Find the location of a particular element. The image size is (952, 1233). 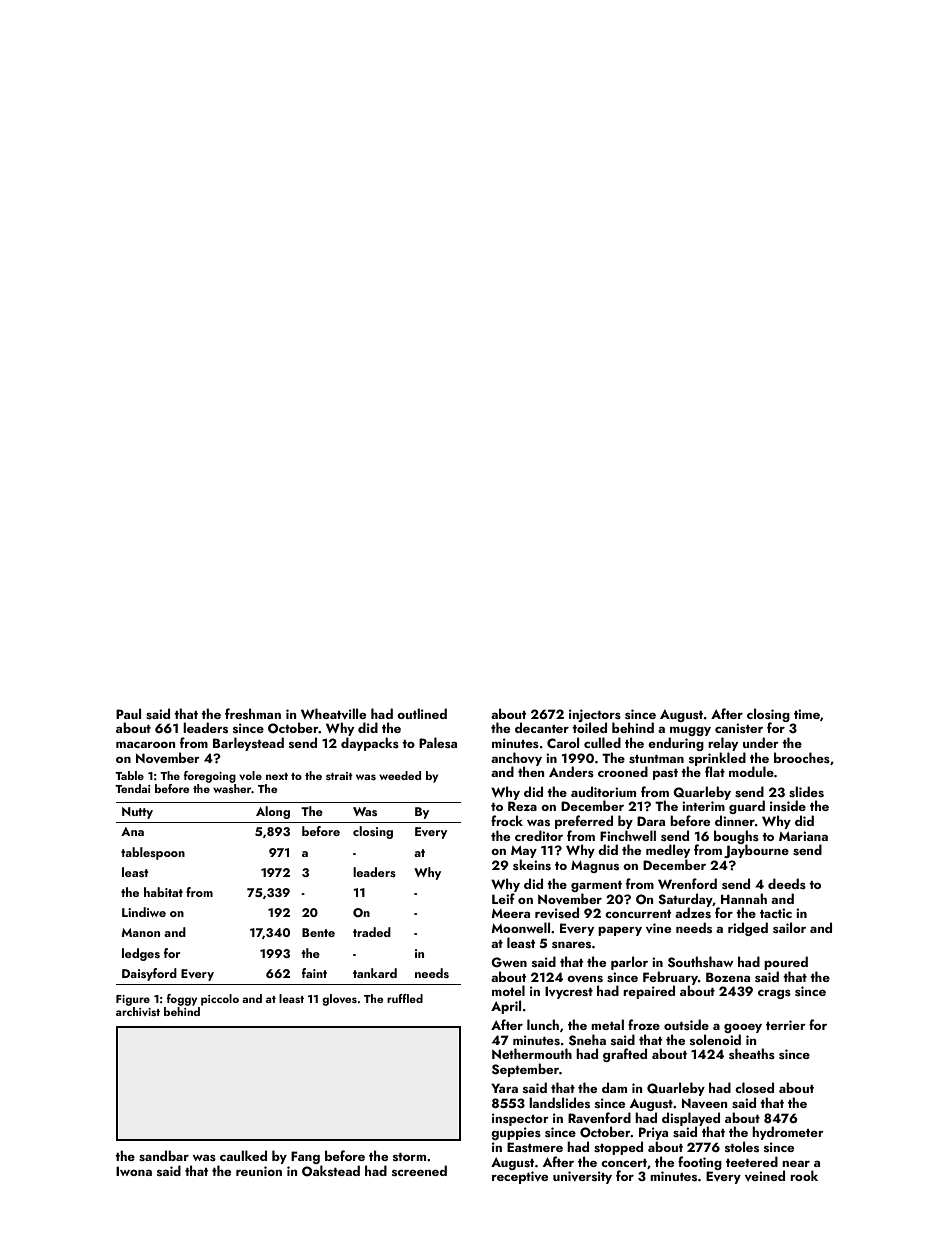

revised is located at coordinates (557, 912).
